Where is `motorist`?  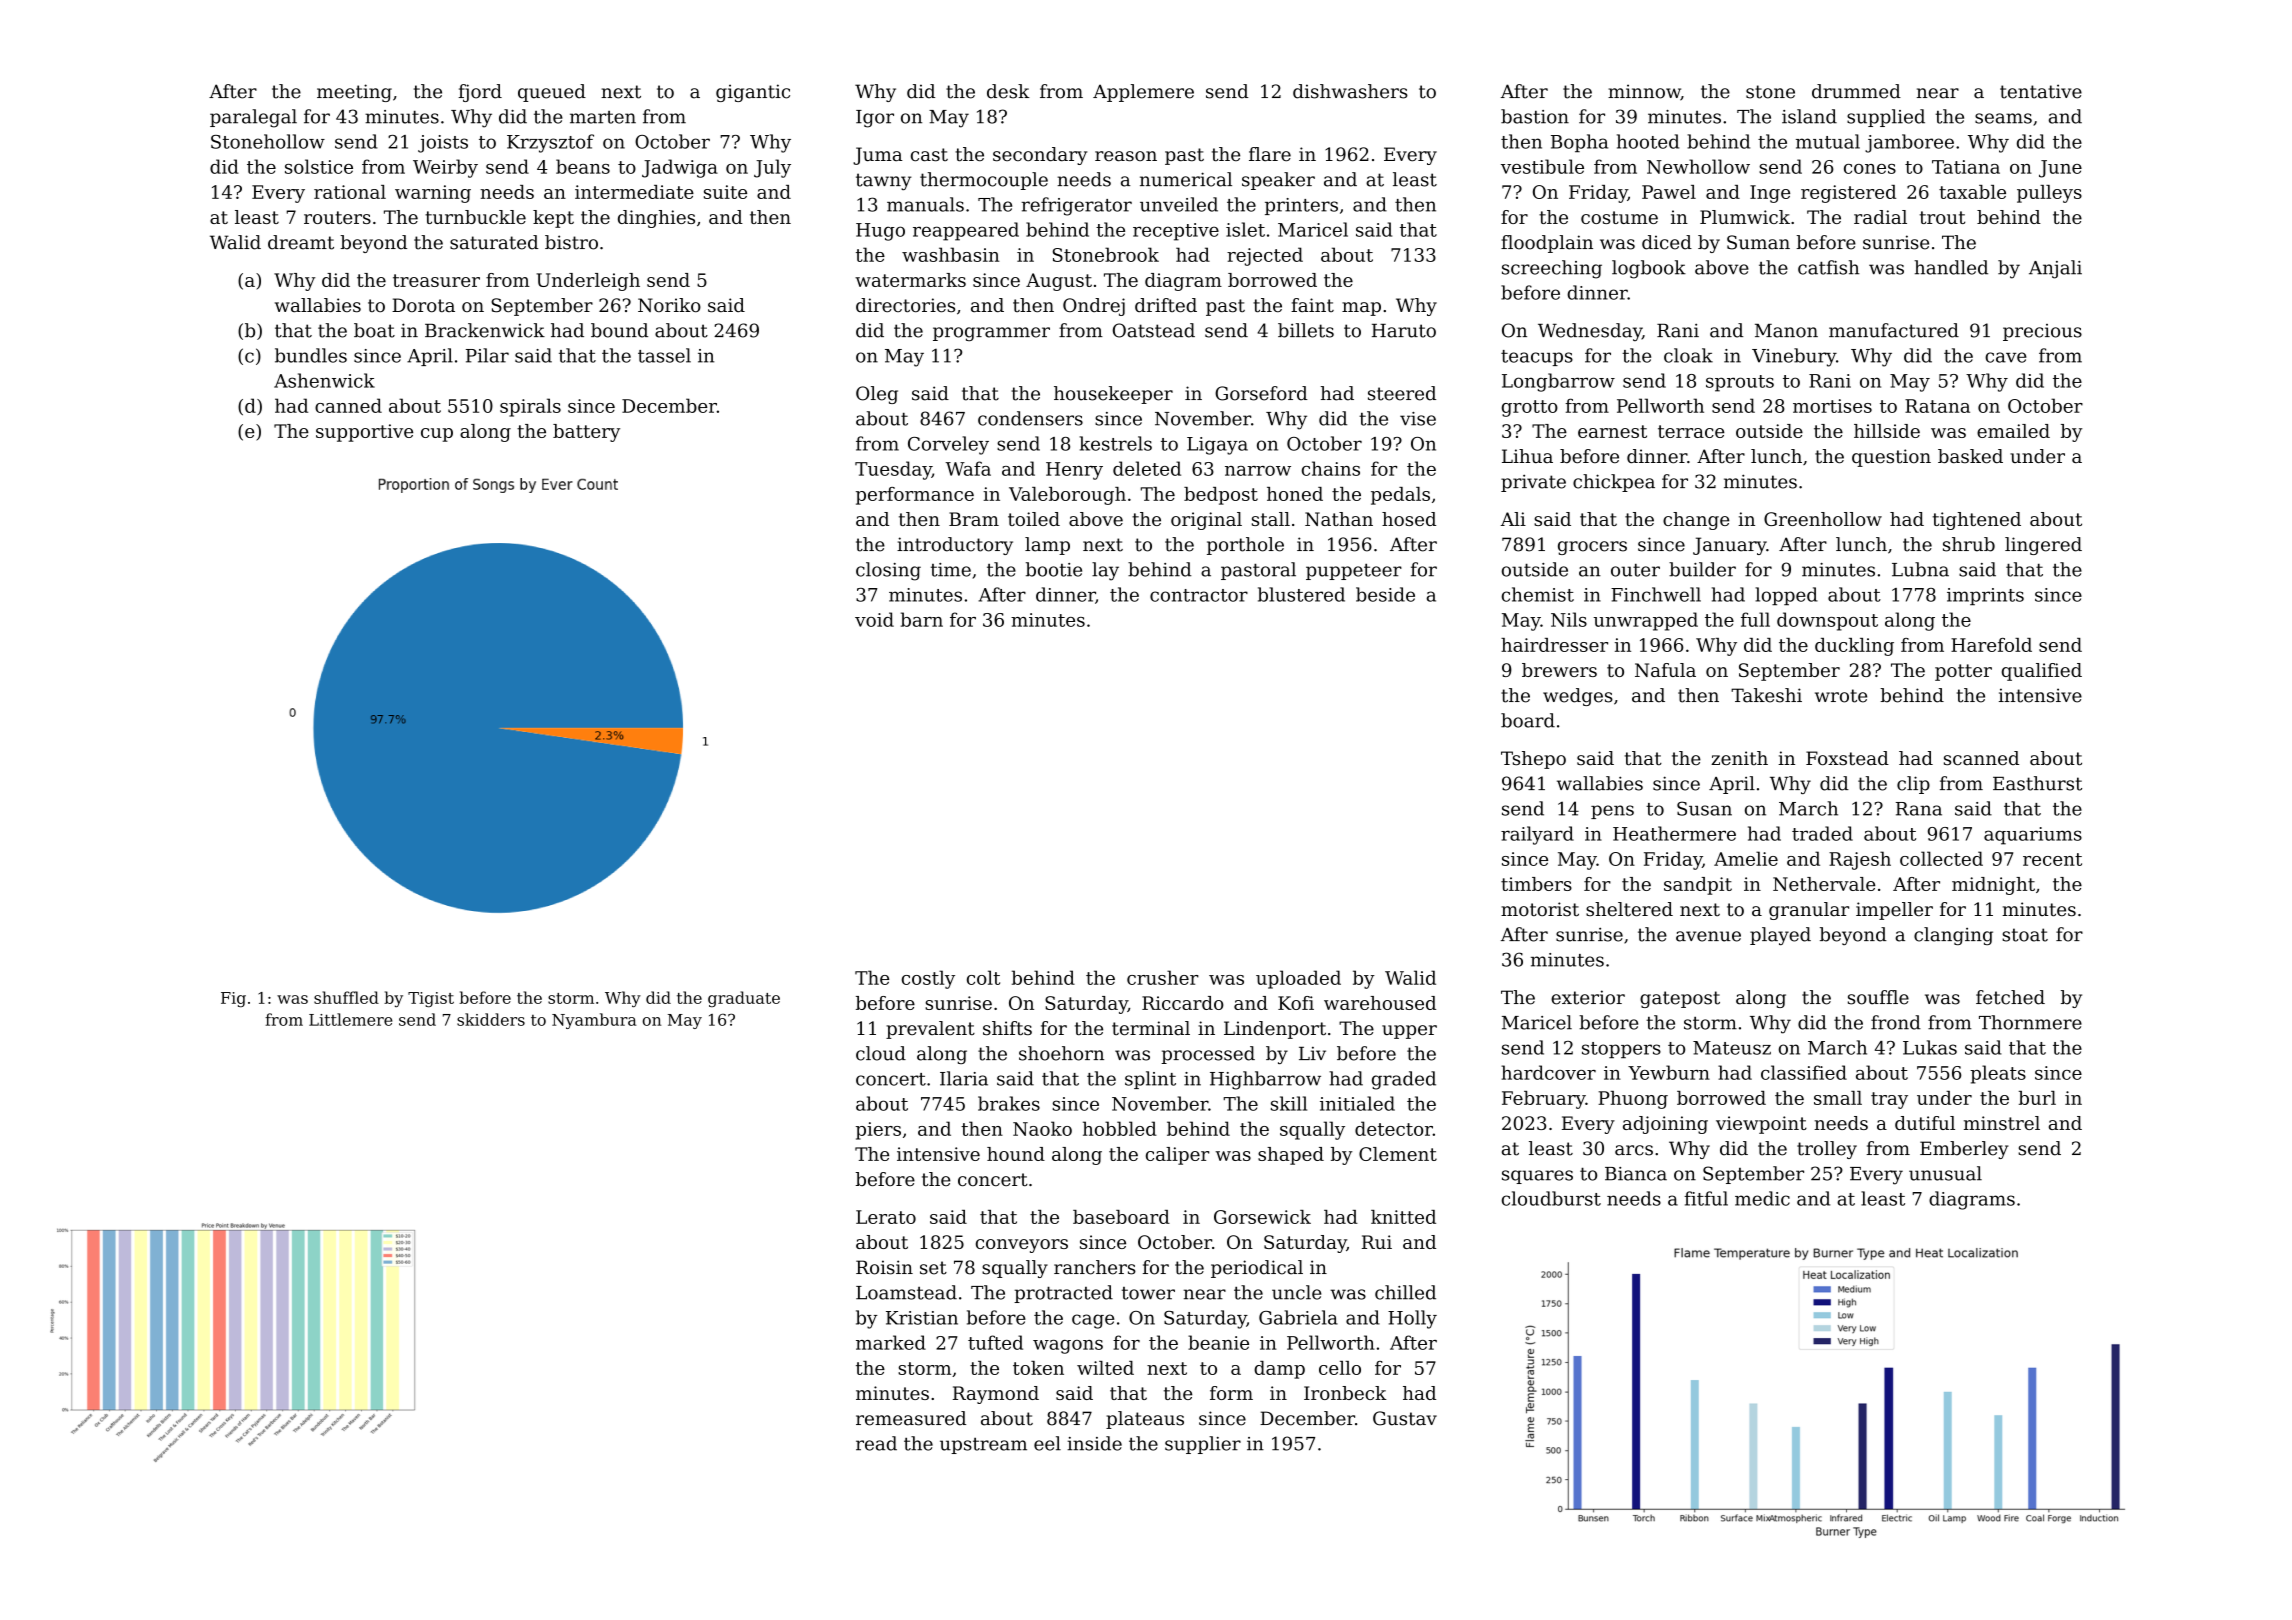 motorist is located at coordinates (1540, 909).
